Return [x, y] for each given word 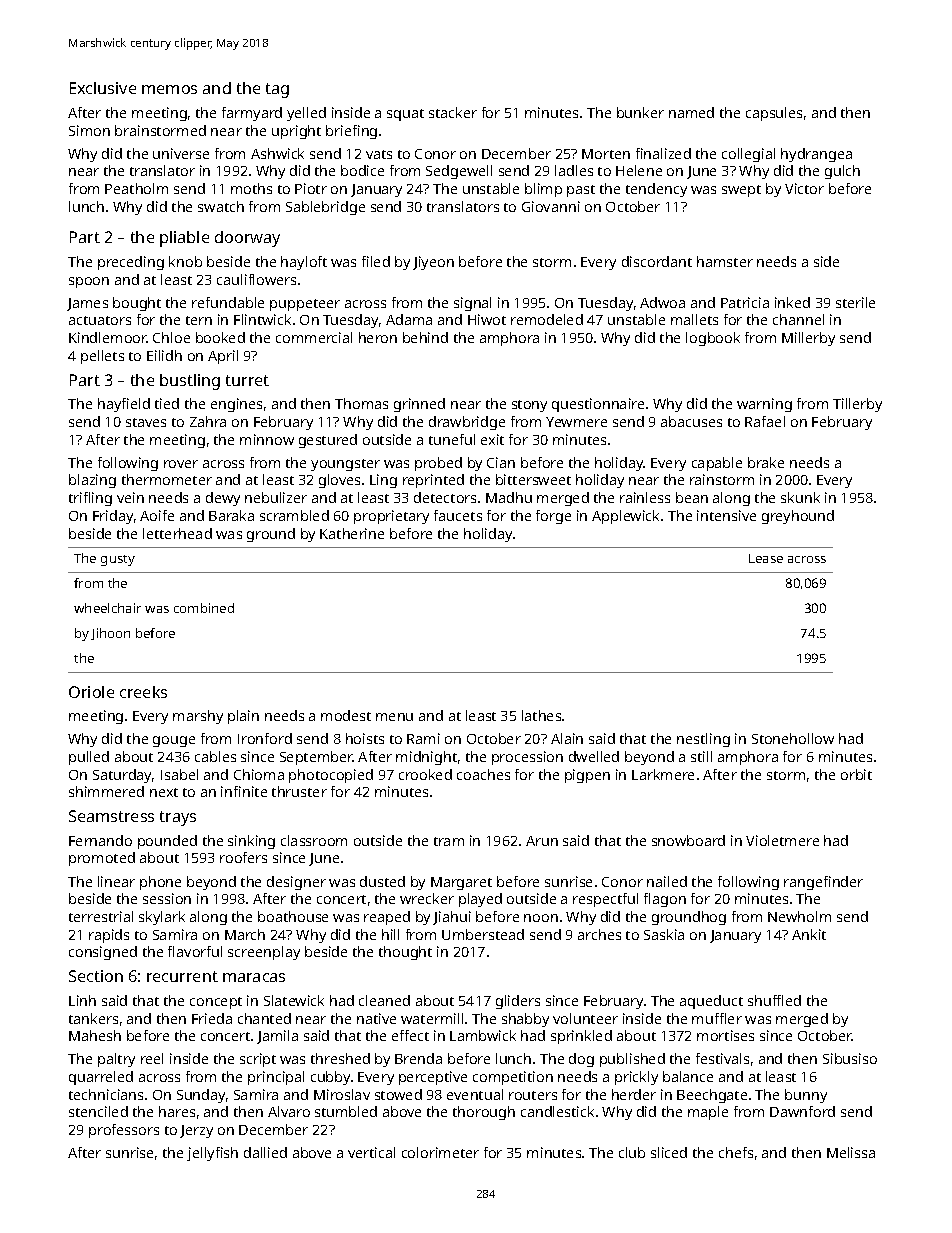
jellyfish [212, 1154]
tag [277, 90]
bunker [640, 112]
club [632, 1152]
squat [405, 115]
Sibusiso [850, 1058]
